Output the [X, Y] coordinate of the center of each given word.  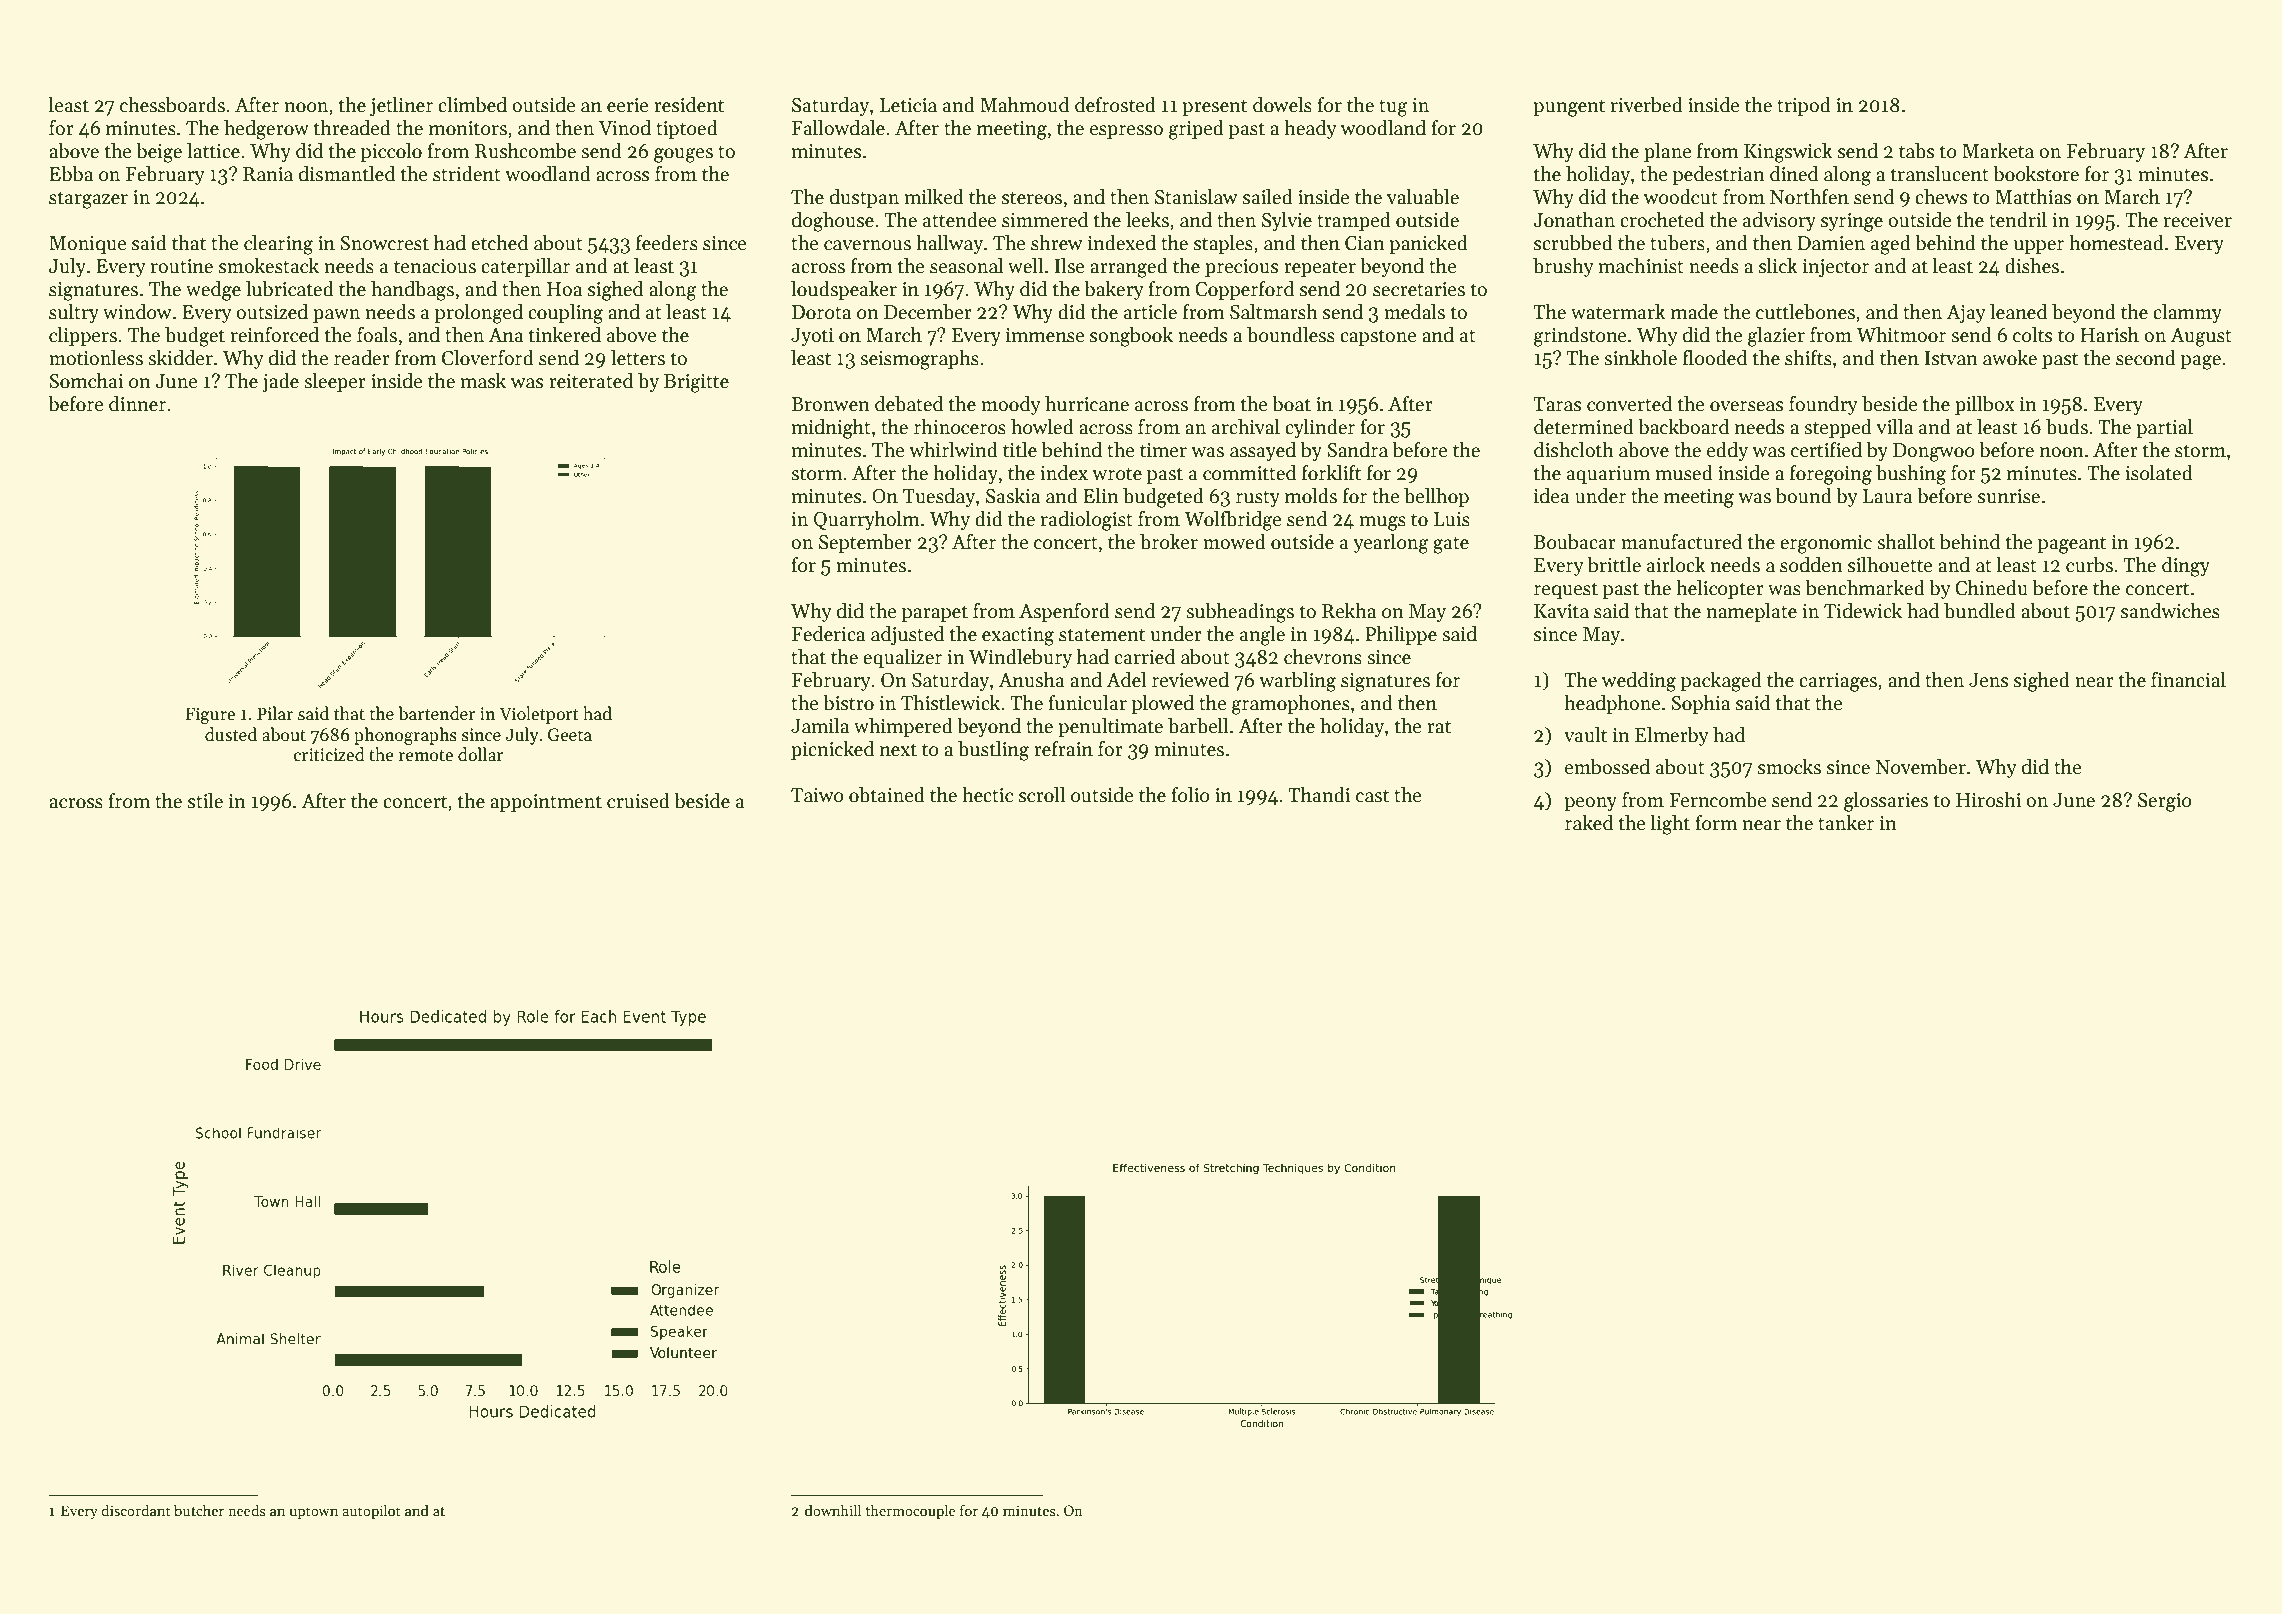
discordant [136, 1510]
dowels [1282, 105]
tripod [1804, 106]
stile [205, 801]
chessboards [172, 105]
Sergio [2165, 802]
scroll [1042, 795]
